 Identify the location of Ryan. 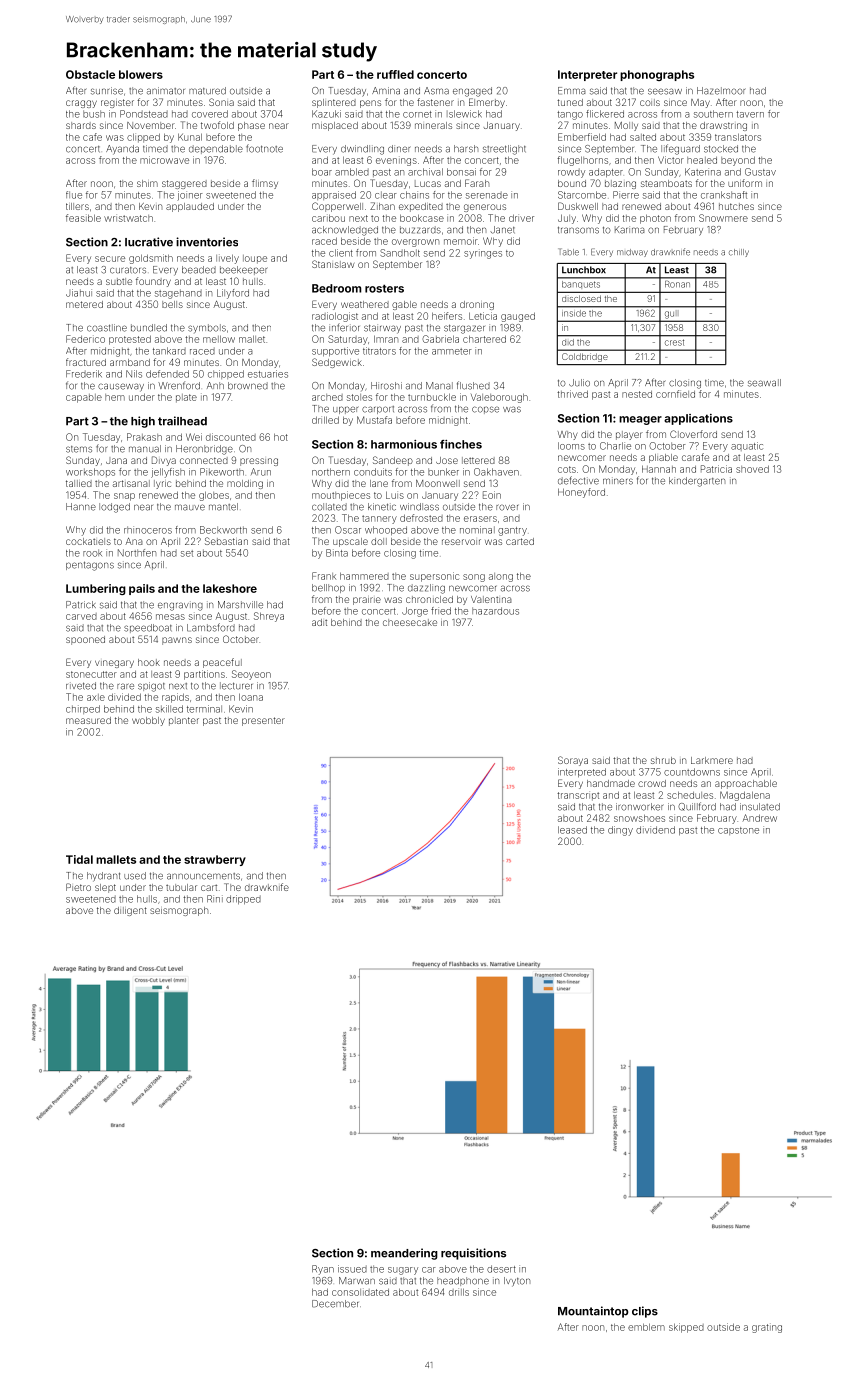
(323, 1270).
